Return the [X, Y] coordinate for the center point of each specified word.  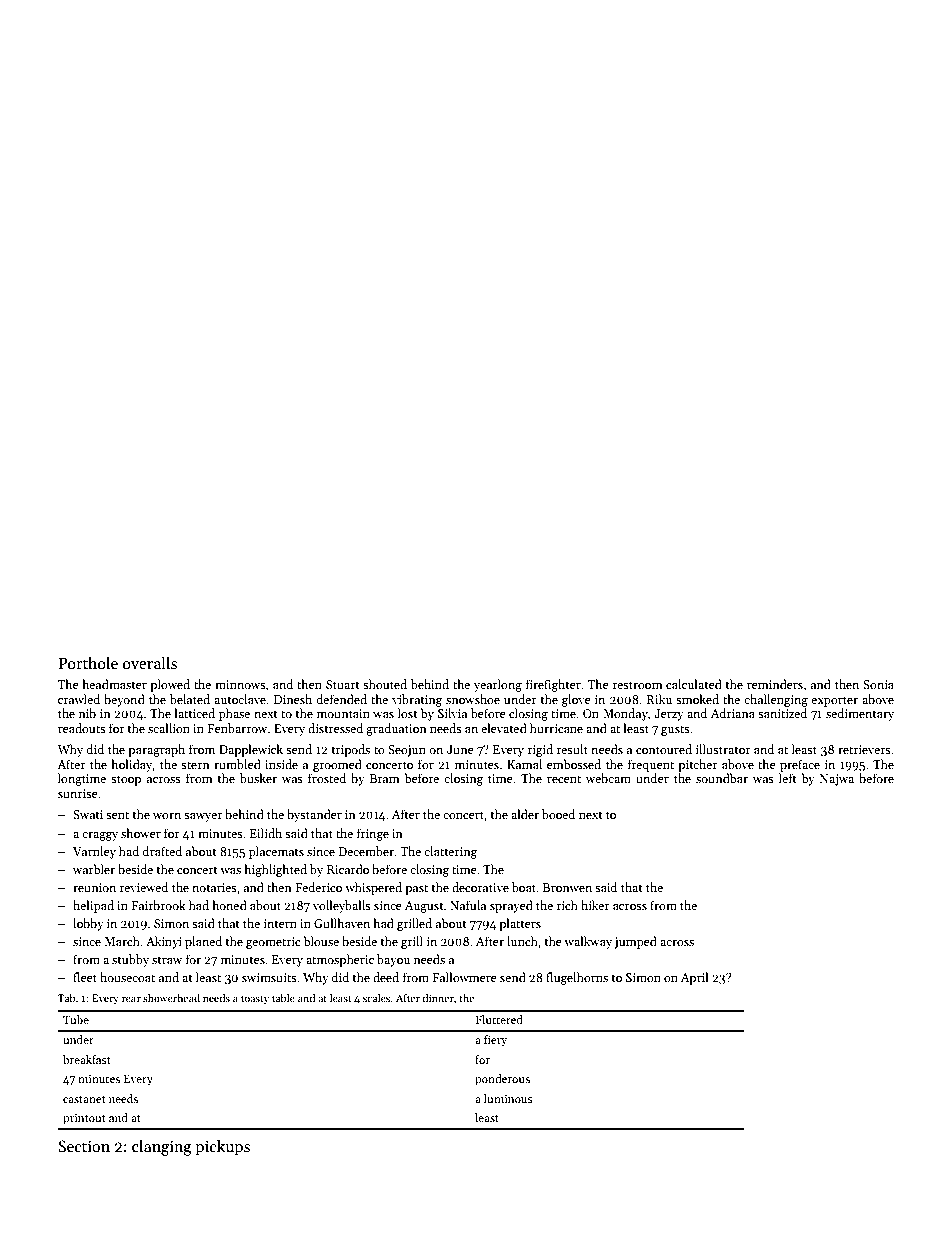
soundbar [722, 778]
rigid [540, 750]
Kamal [524, 764]
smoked [697, 699]
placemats [276, 852]
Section [84, 1146]
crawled [79, 699]
